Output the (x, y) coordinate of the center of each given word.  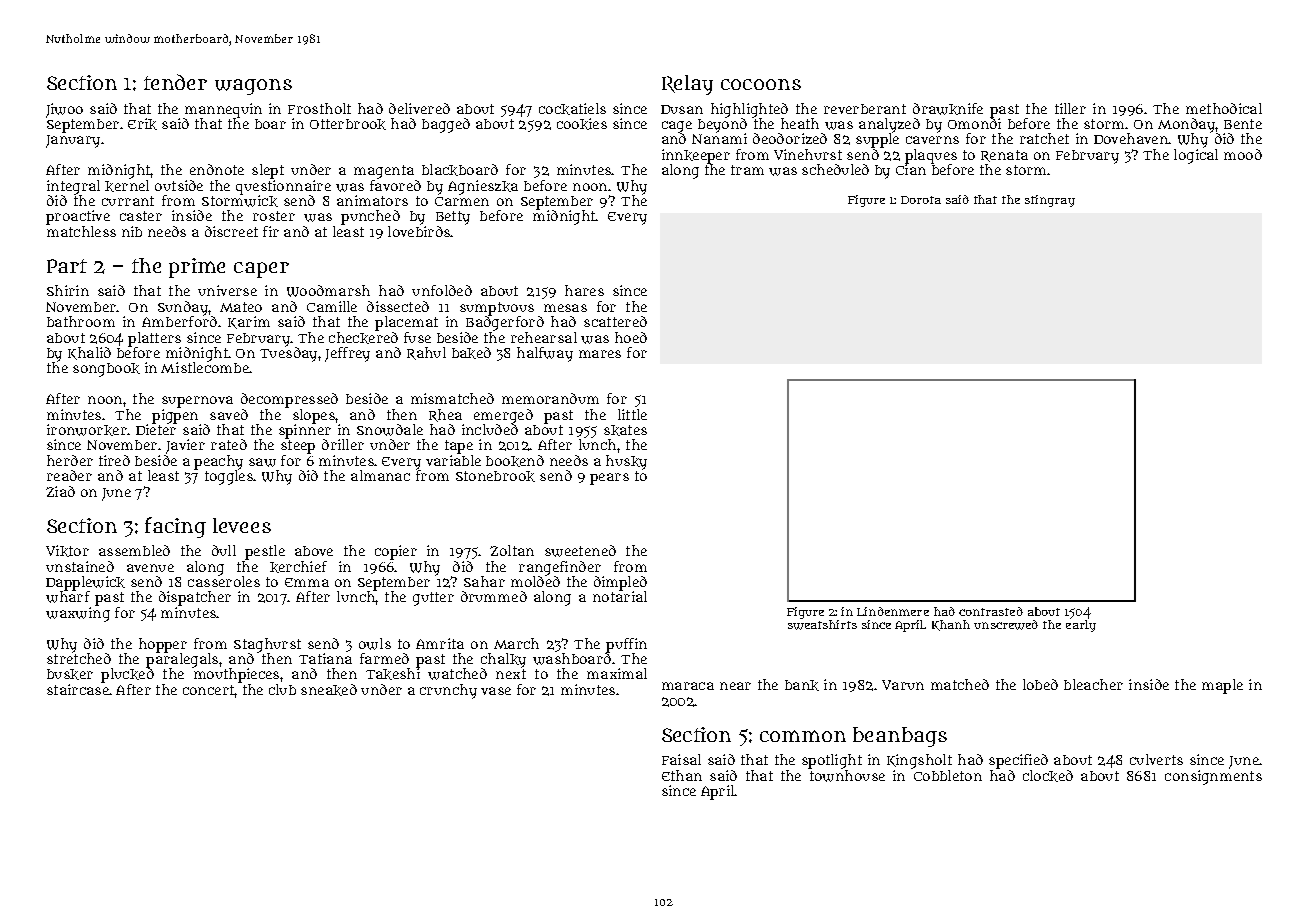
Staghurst (267, 645)
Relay (687, 85)
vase (496, 691)
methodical (1224, 108)
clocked (1048, 776)
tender (175, 82)
